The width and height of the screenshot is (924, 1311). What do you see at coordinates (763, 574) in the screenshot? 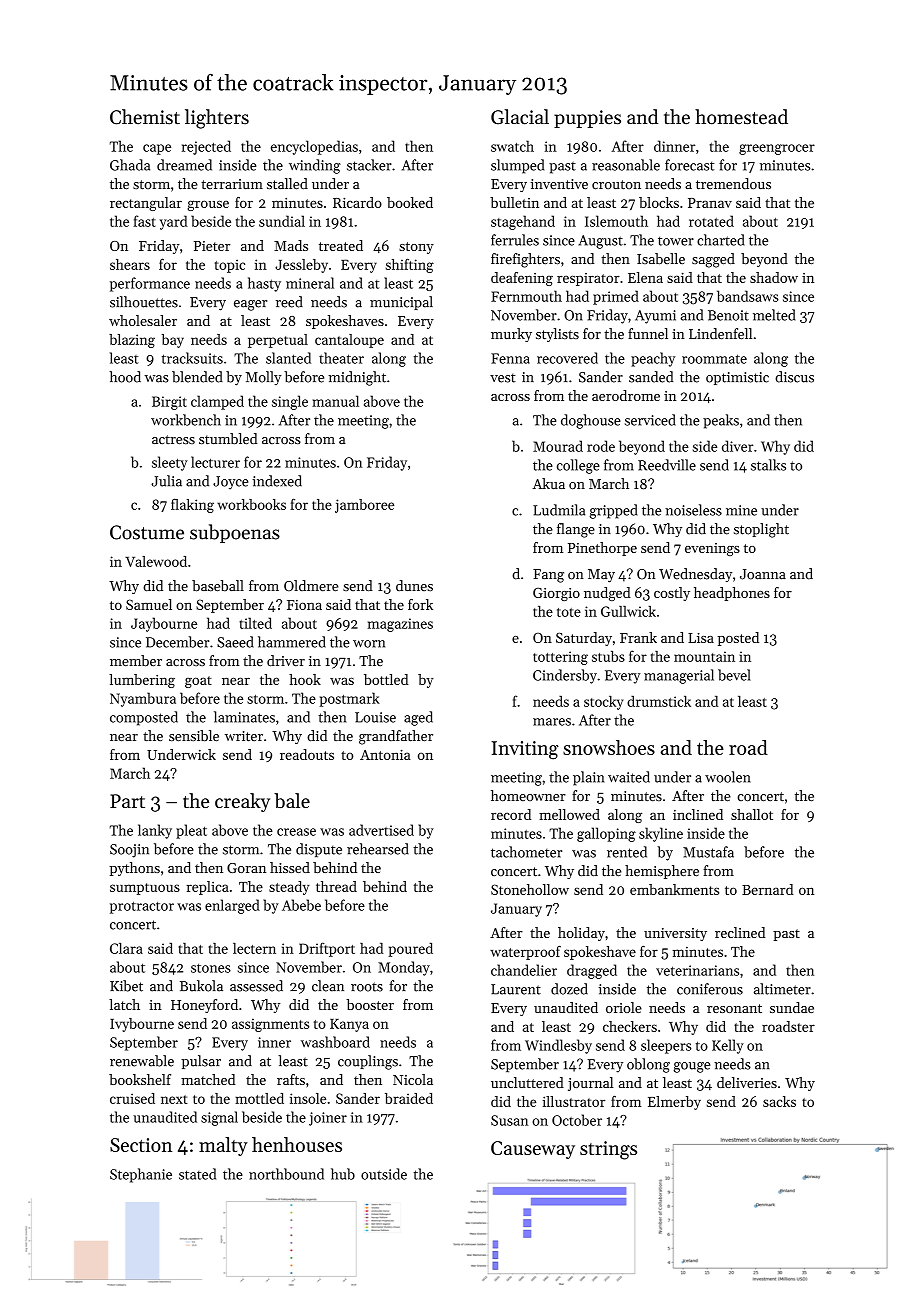
I see `Joanna` at bounding box center [763, 574].
